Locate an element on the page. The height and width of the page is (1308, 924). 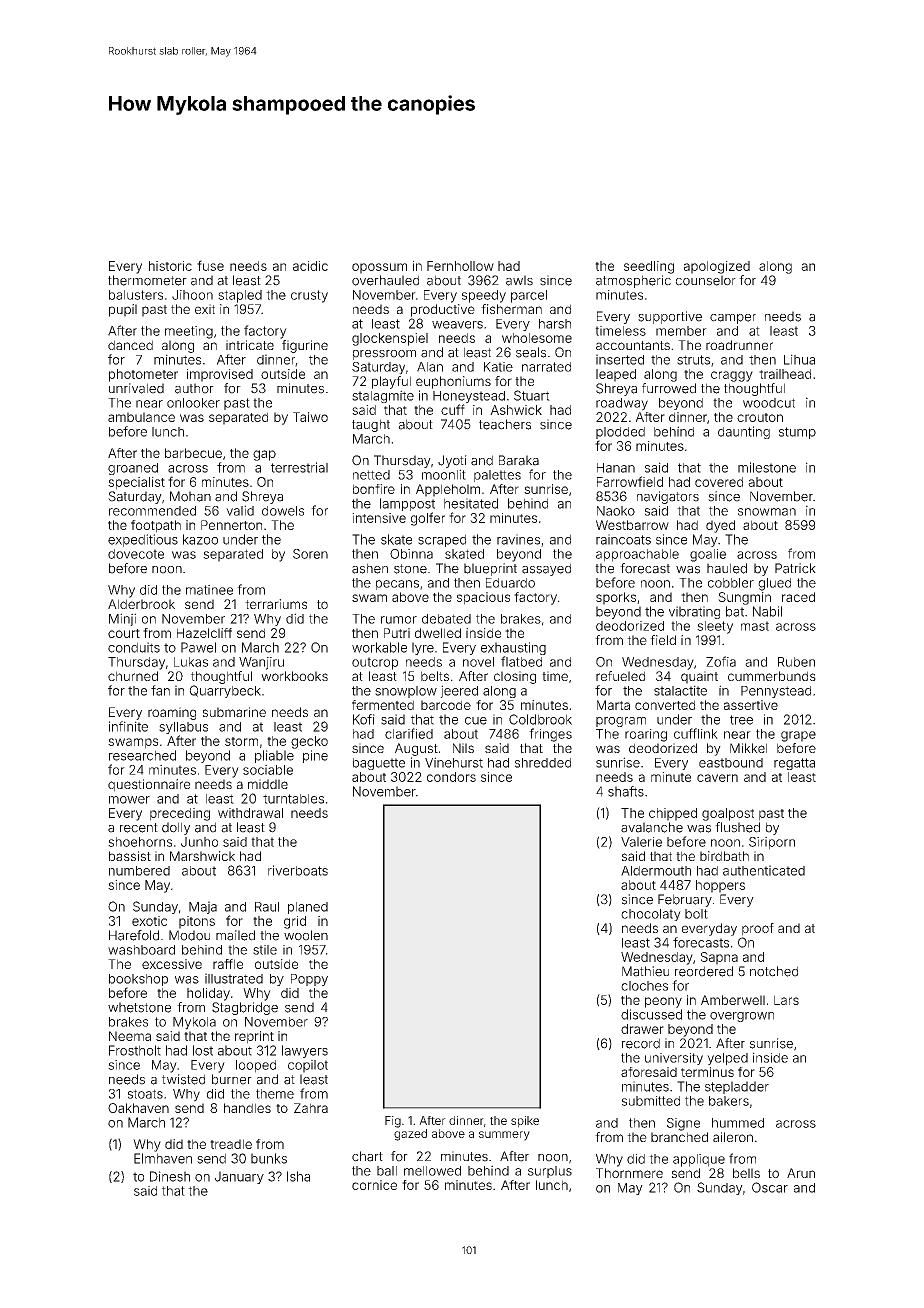
Junho is located at coordinates (199, 842).
